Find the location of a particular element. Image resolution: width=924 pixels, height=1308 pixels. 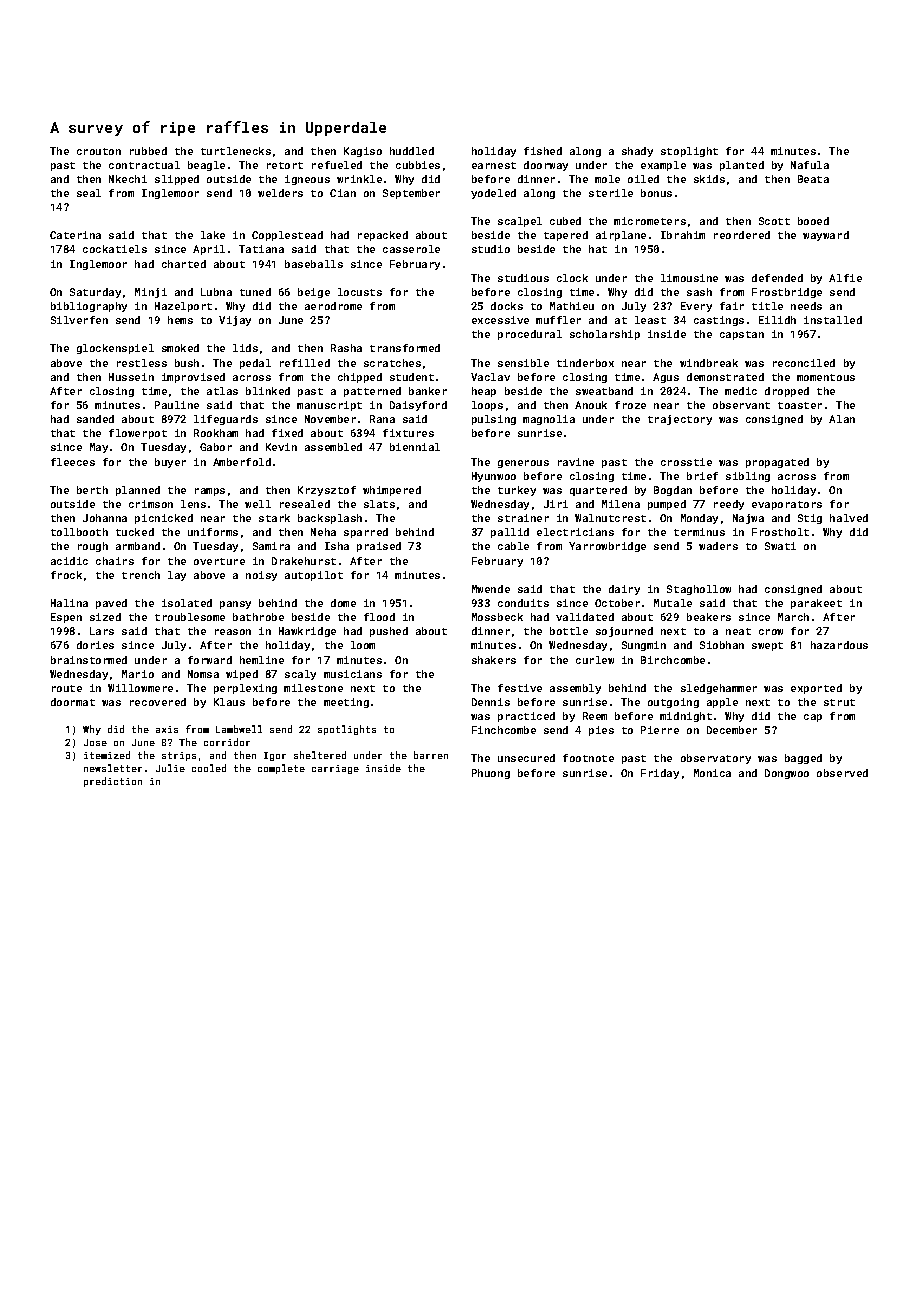

bathrobe is located at coordinates (258, 617).
